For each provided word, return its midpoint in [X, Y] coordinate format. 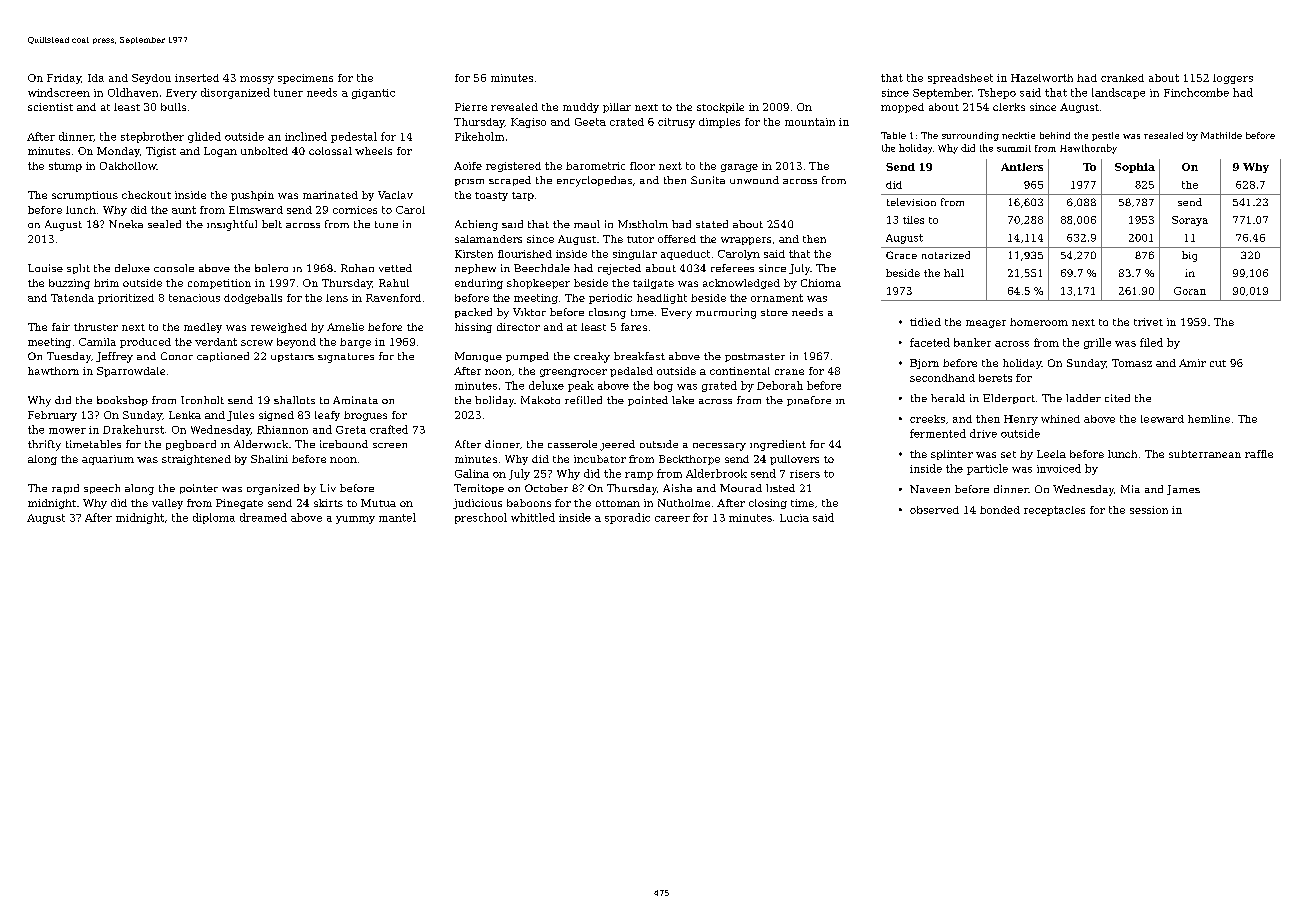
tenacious [194, 298]
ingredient [778, 445]
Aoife [468, 166]
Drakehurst [133, 429]
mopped [902, 108]
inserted [197, 78]
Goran [1190, 291]
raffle [1259, 454]
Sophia [1135, 168]
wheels [373, 151]
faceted [930, 342]
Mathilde [1221, 135]
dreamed [263, 517]
